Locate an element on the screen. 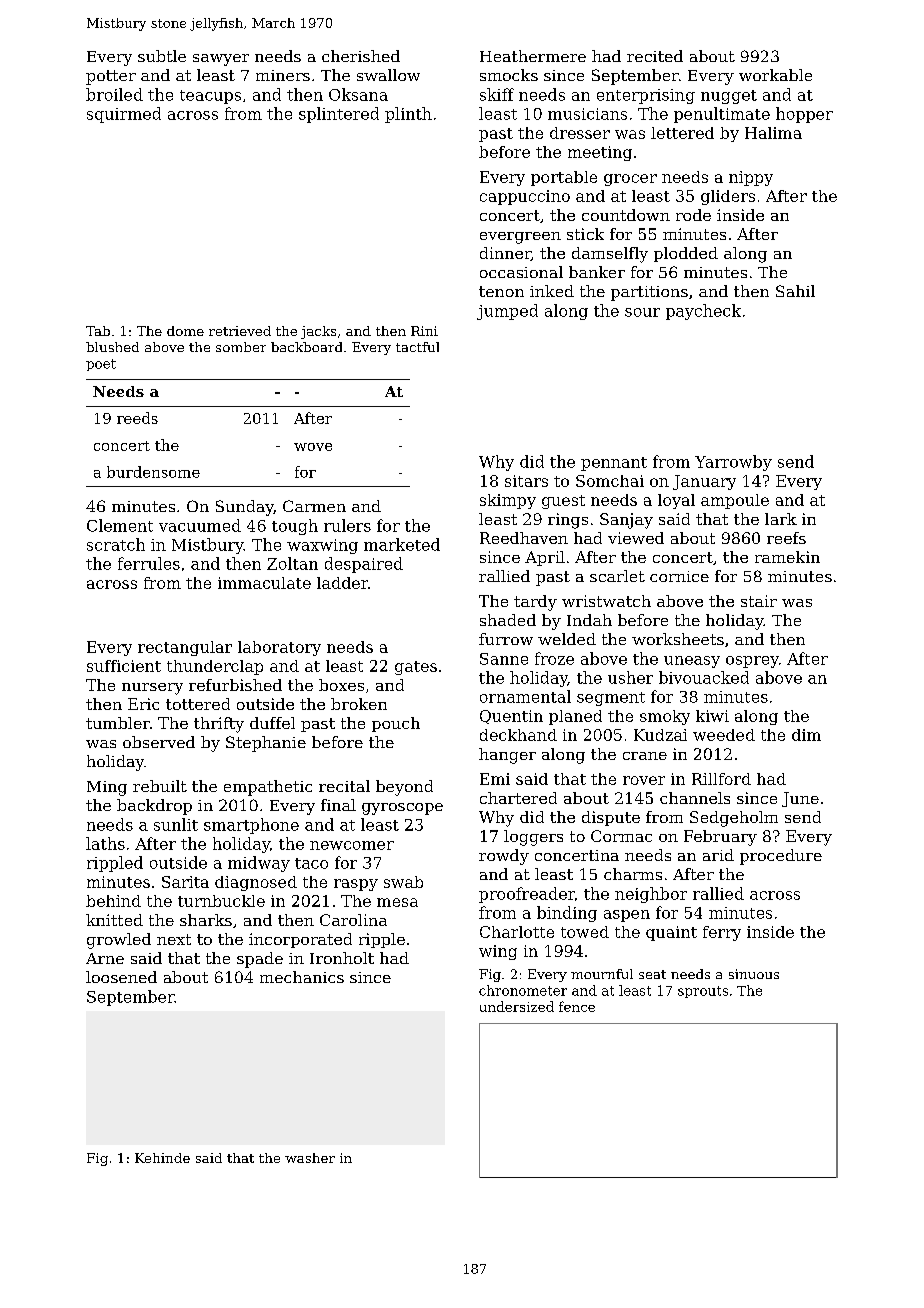 The height and width of the screenshot is (1308, 924). mournful is located at coordinates (602, 974).
